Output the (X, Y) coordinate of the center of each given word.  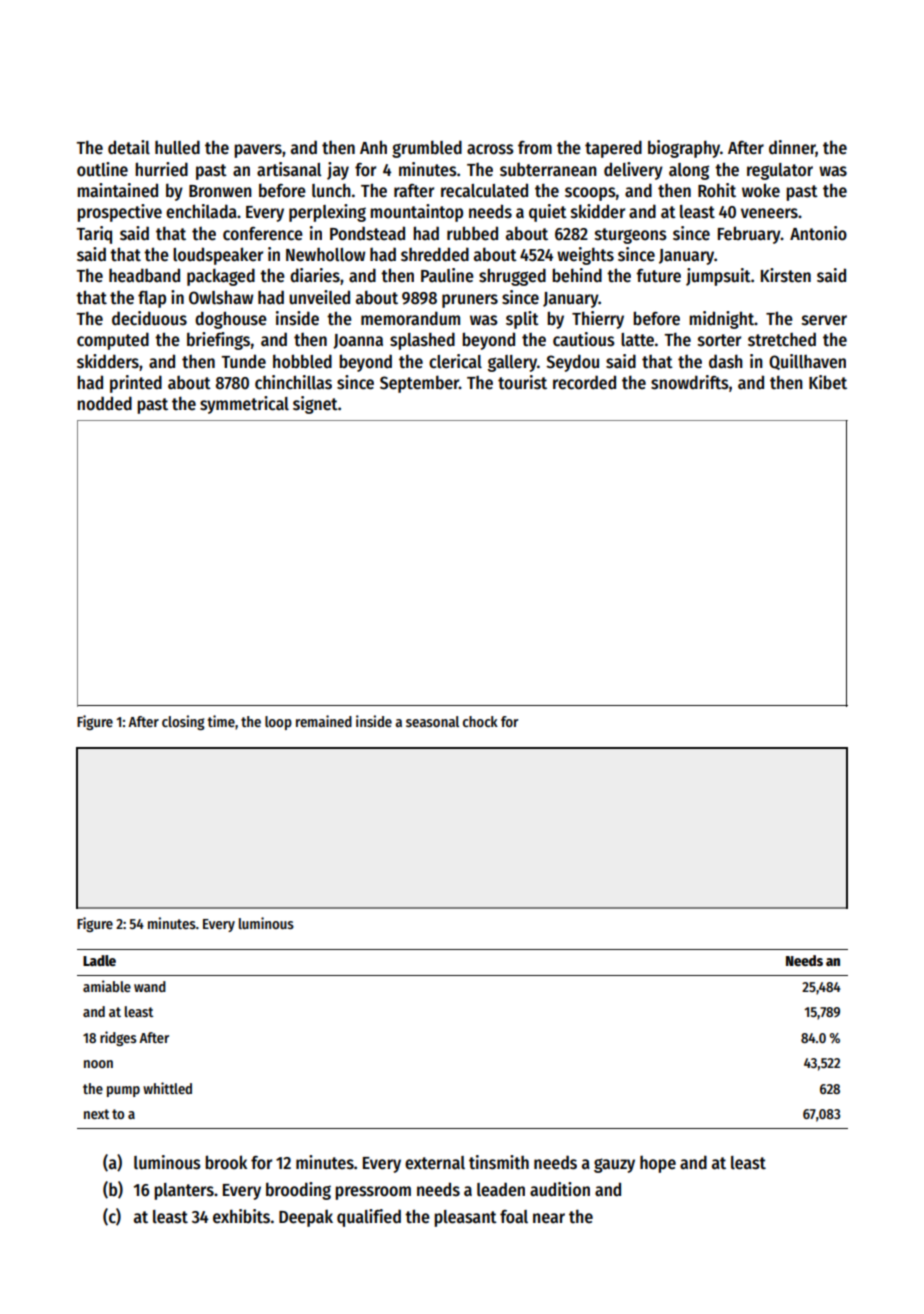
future (658, 276)
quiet (548, 213)
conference (263, 234)
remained (324, 721)
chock (480, 721)
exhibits (241, 1216)
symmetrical (244, 405)
